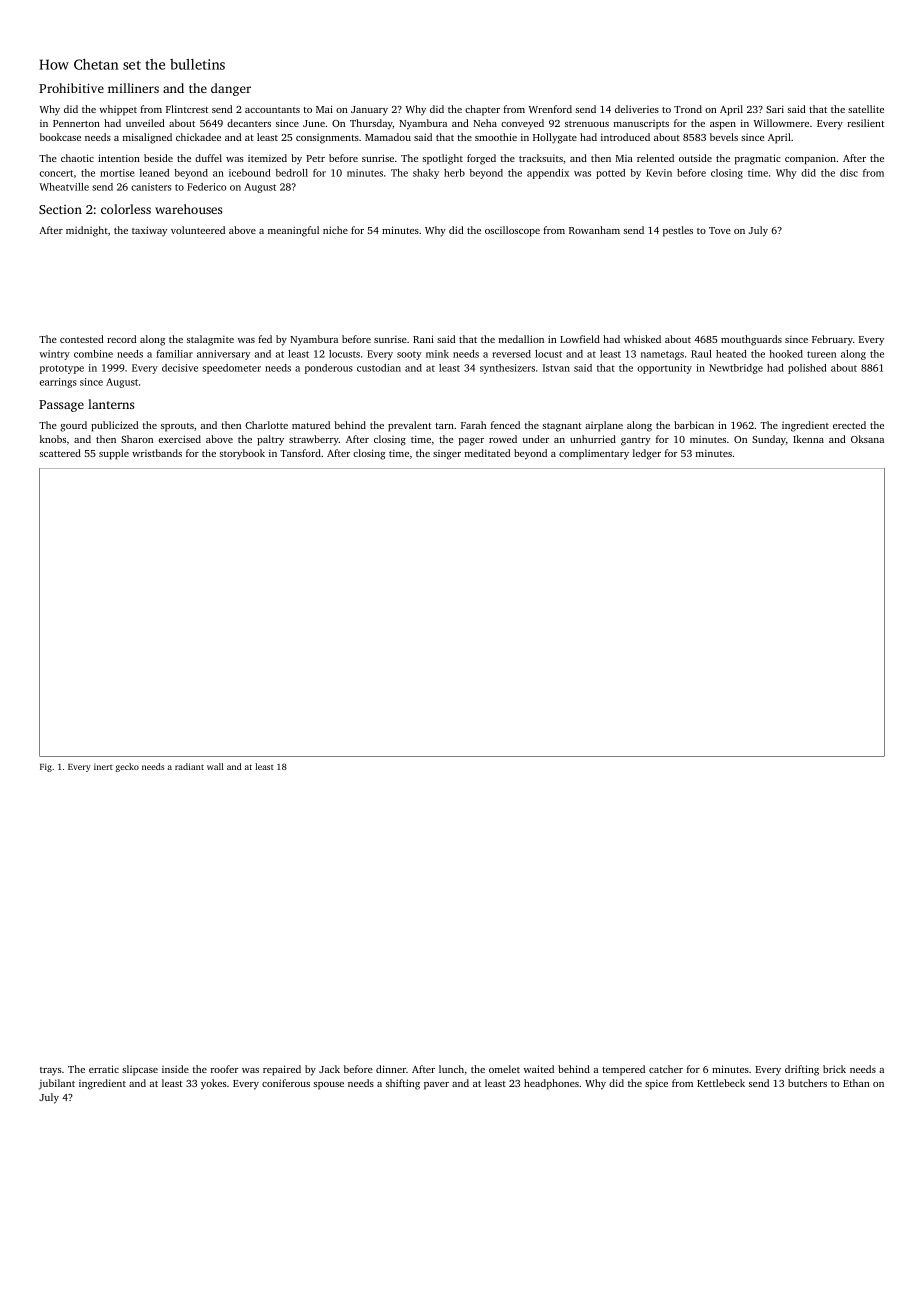 The width and height of the page is (924, 1308). I want to click on drifting, so click(802, 1070).
